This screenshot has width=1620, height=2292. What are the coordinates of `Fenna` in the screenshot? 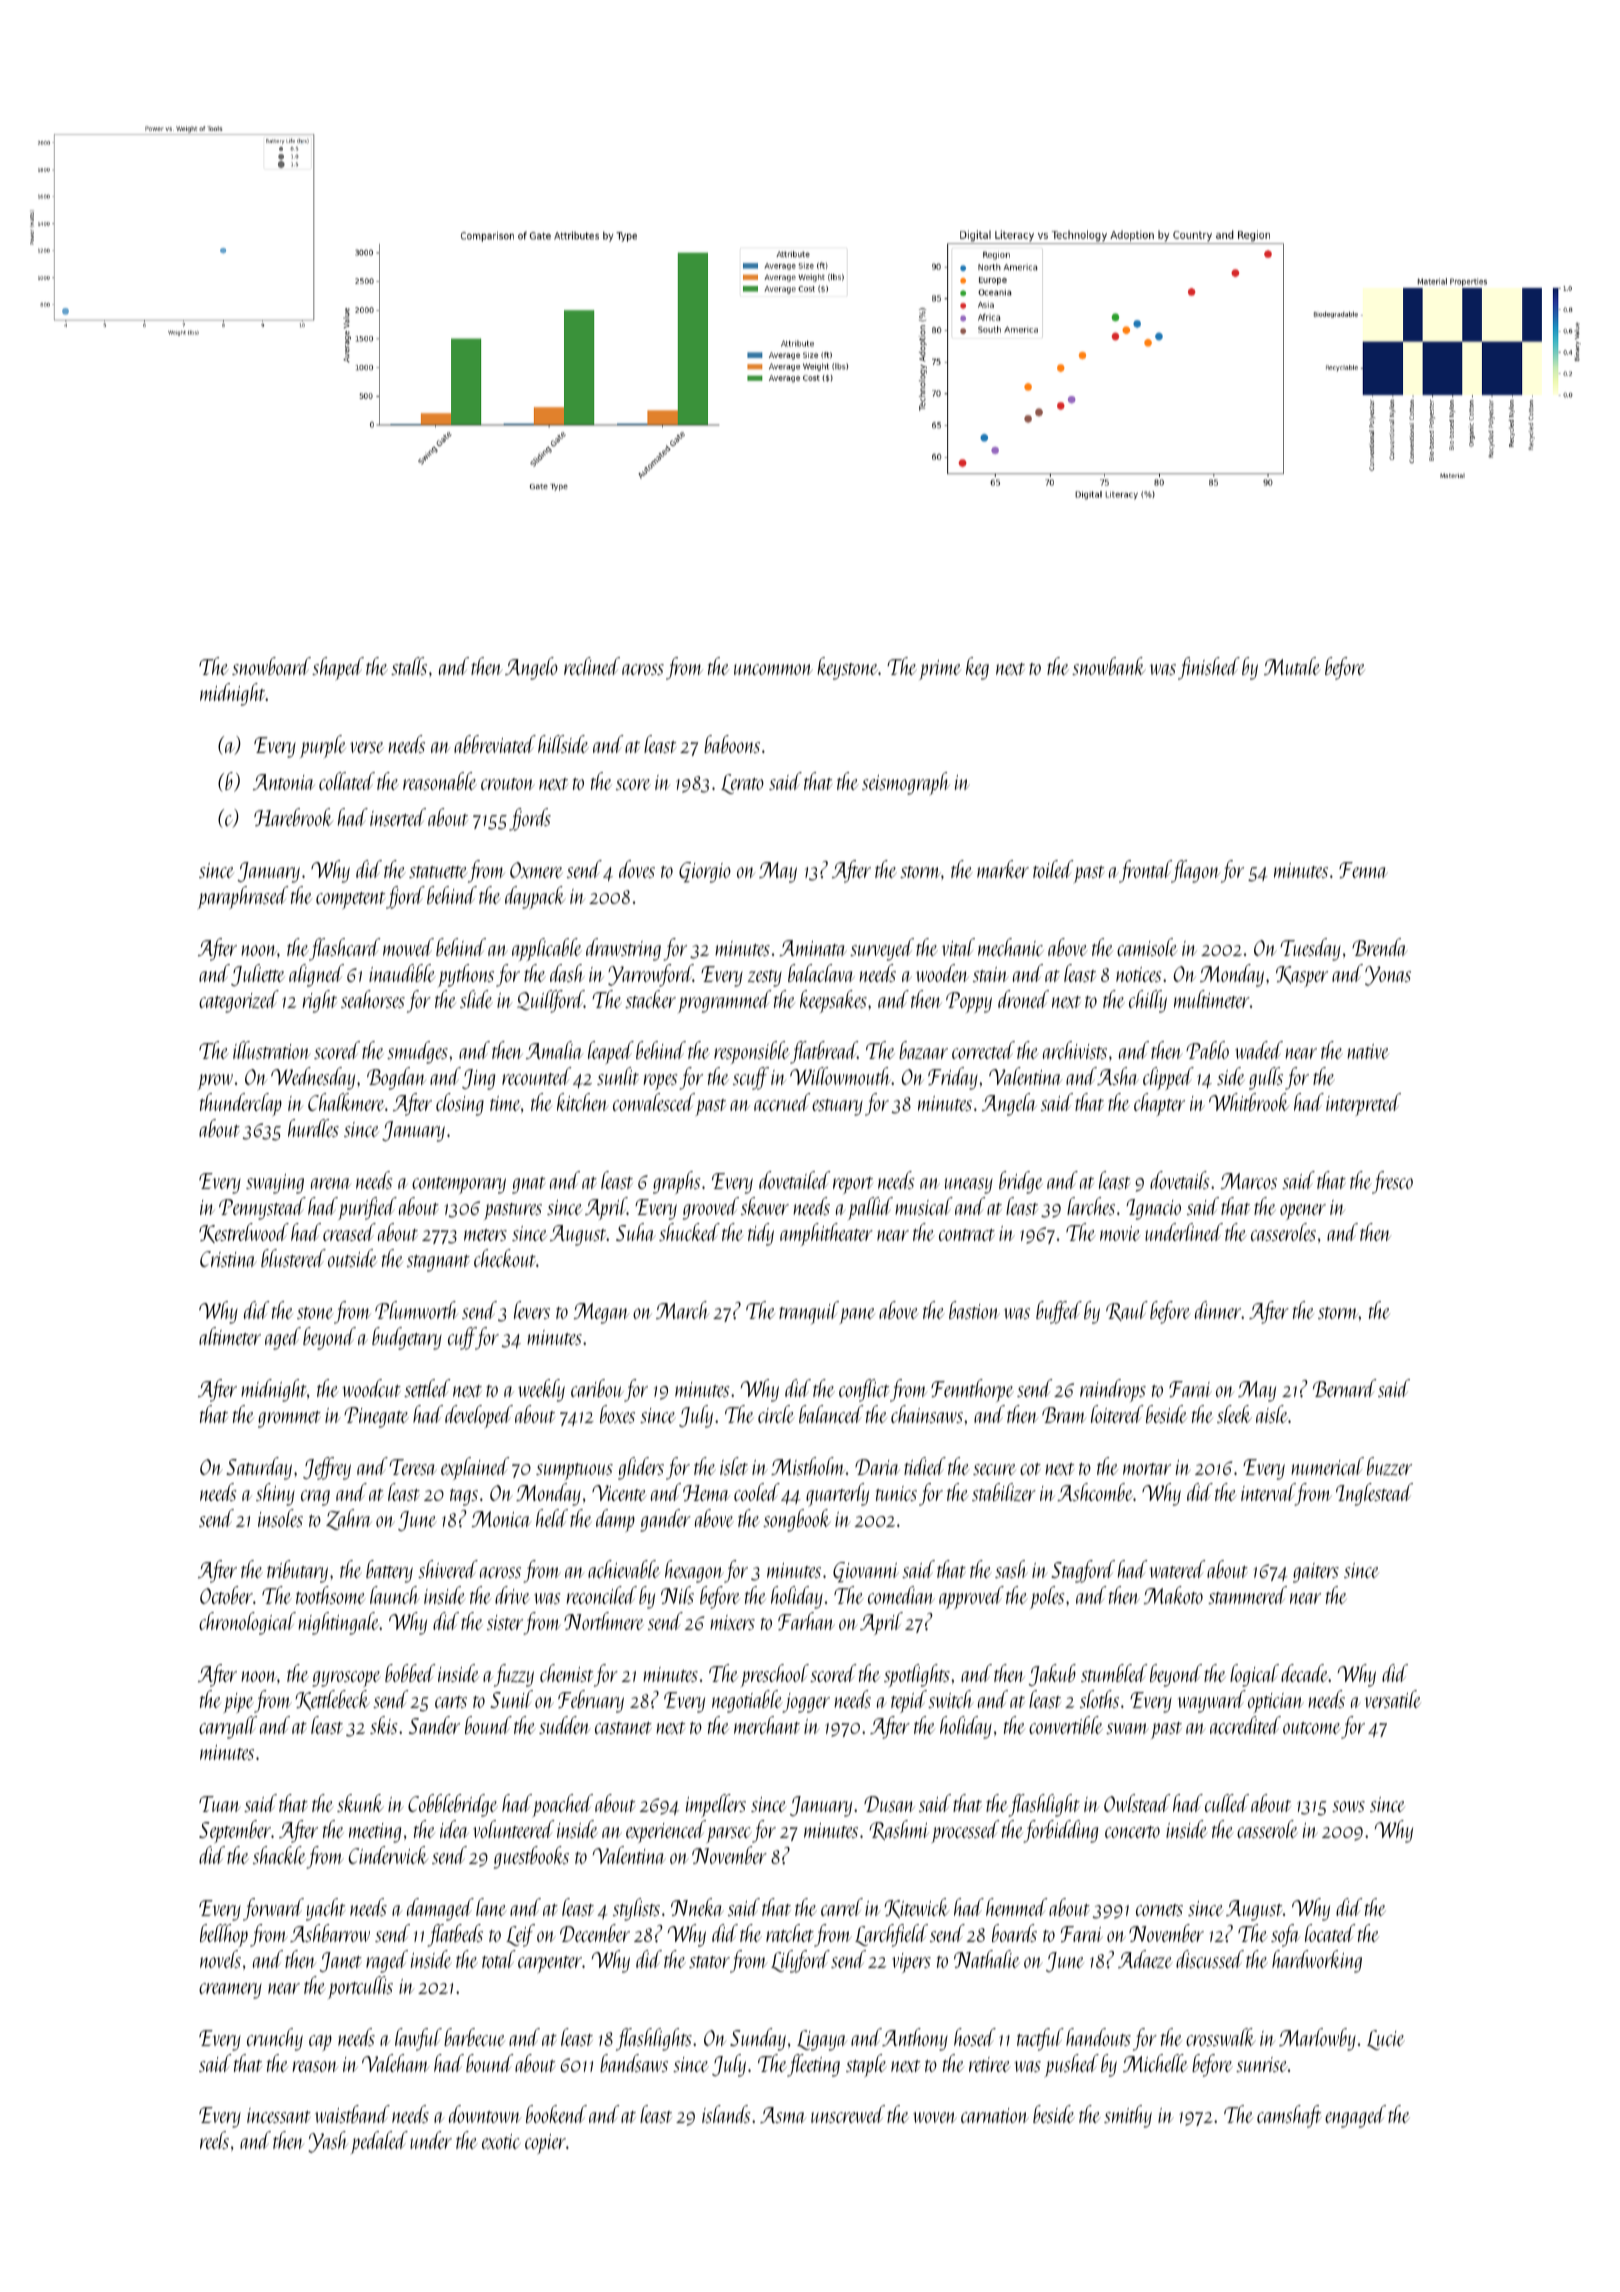 It's located at (1363, 870).
